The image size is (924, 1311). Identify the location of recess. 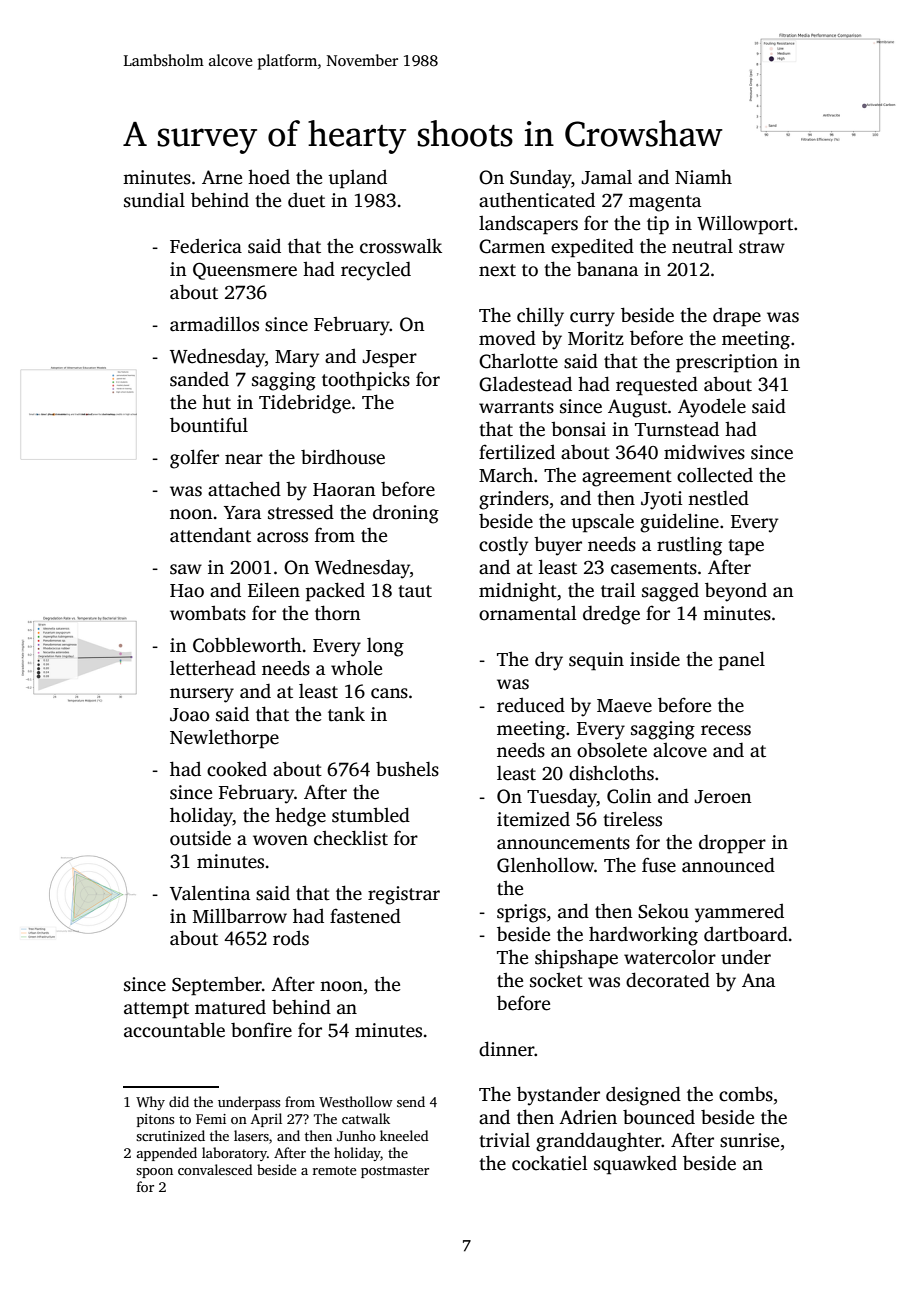
(726, 730).
